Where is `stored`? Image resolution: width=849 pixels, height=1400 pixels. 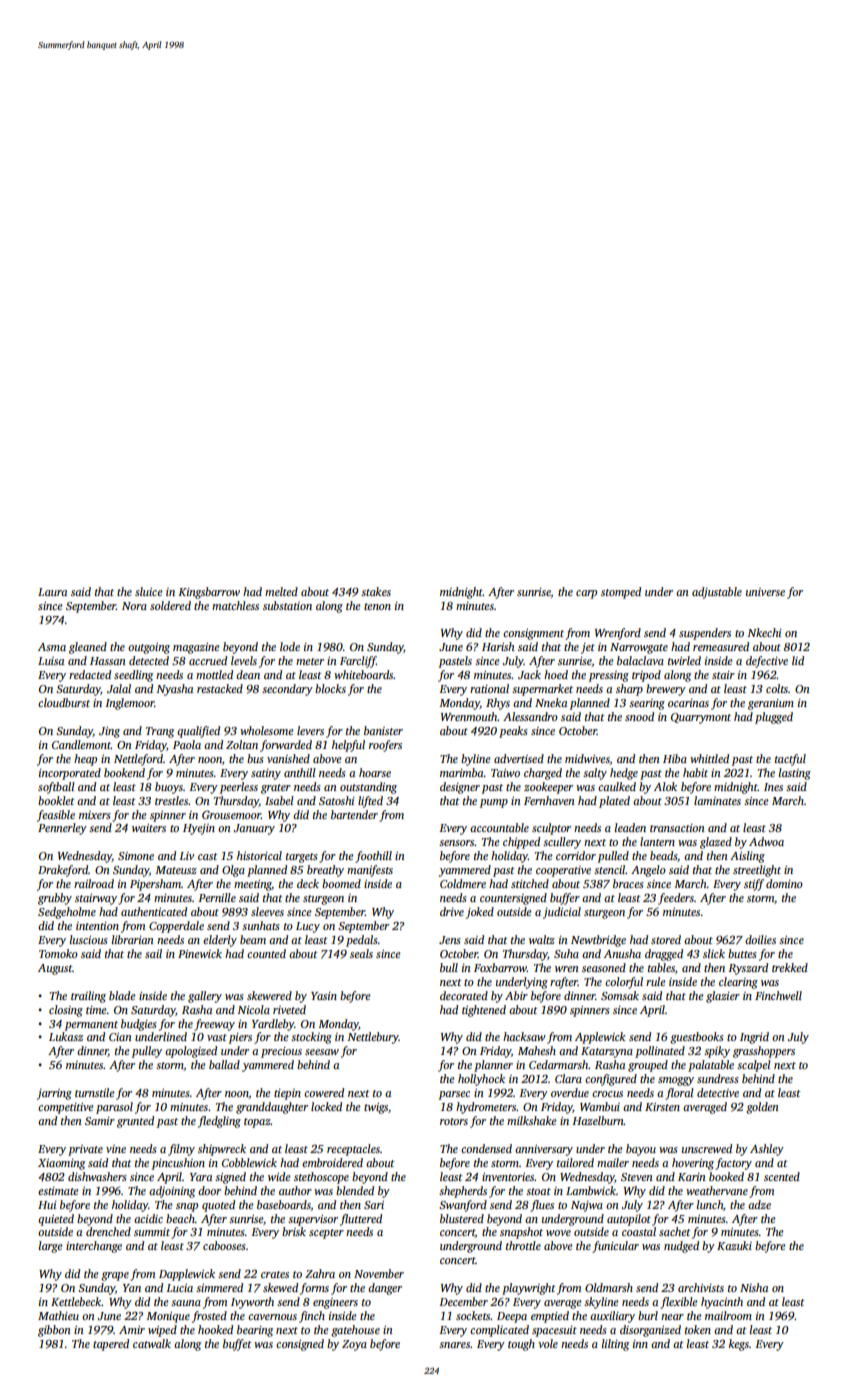
stored is located at coordinates (666, 939).
